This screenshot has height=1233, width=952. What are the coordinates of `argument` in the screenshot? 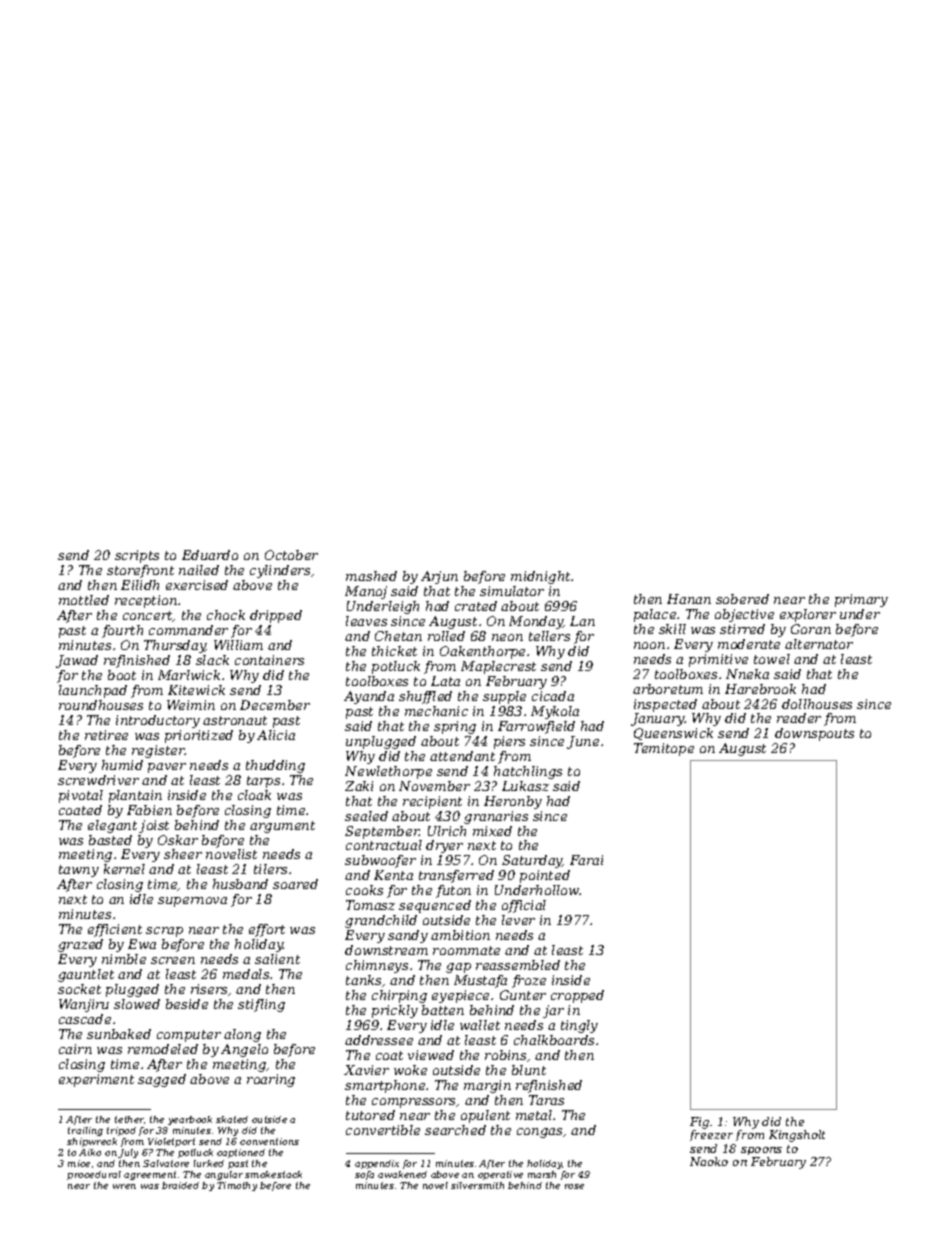 It's located at (282, 827).
